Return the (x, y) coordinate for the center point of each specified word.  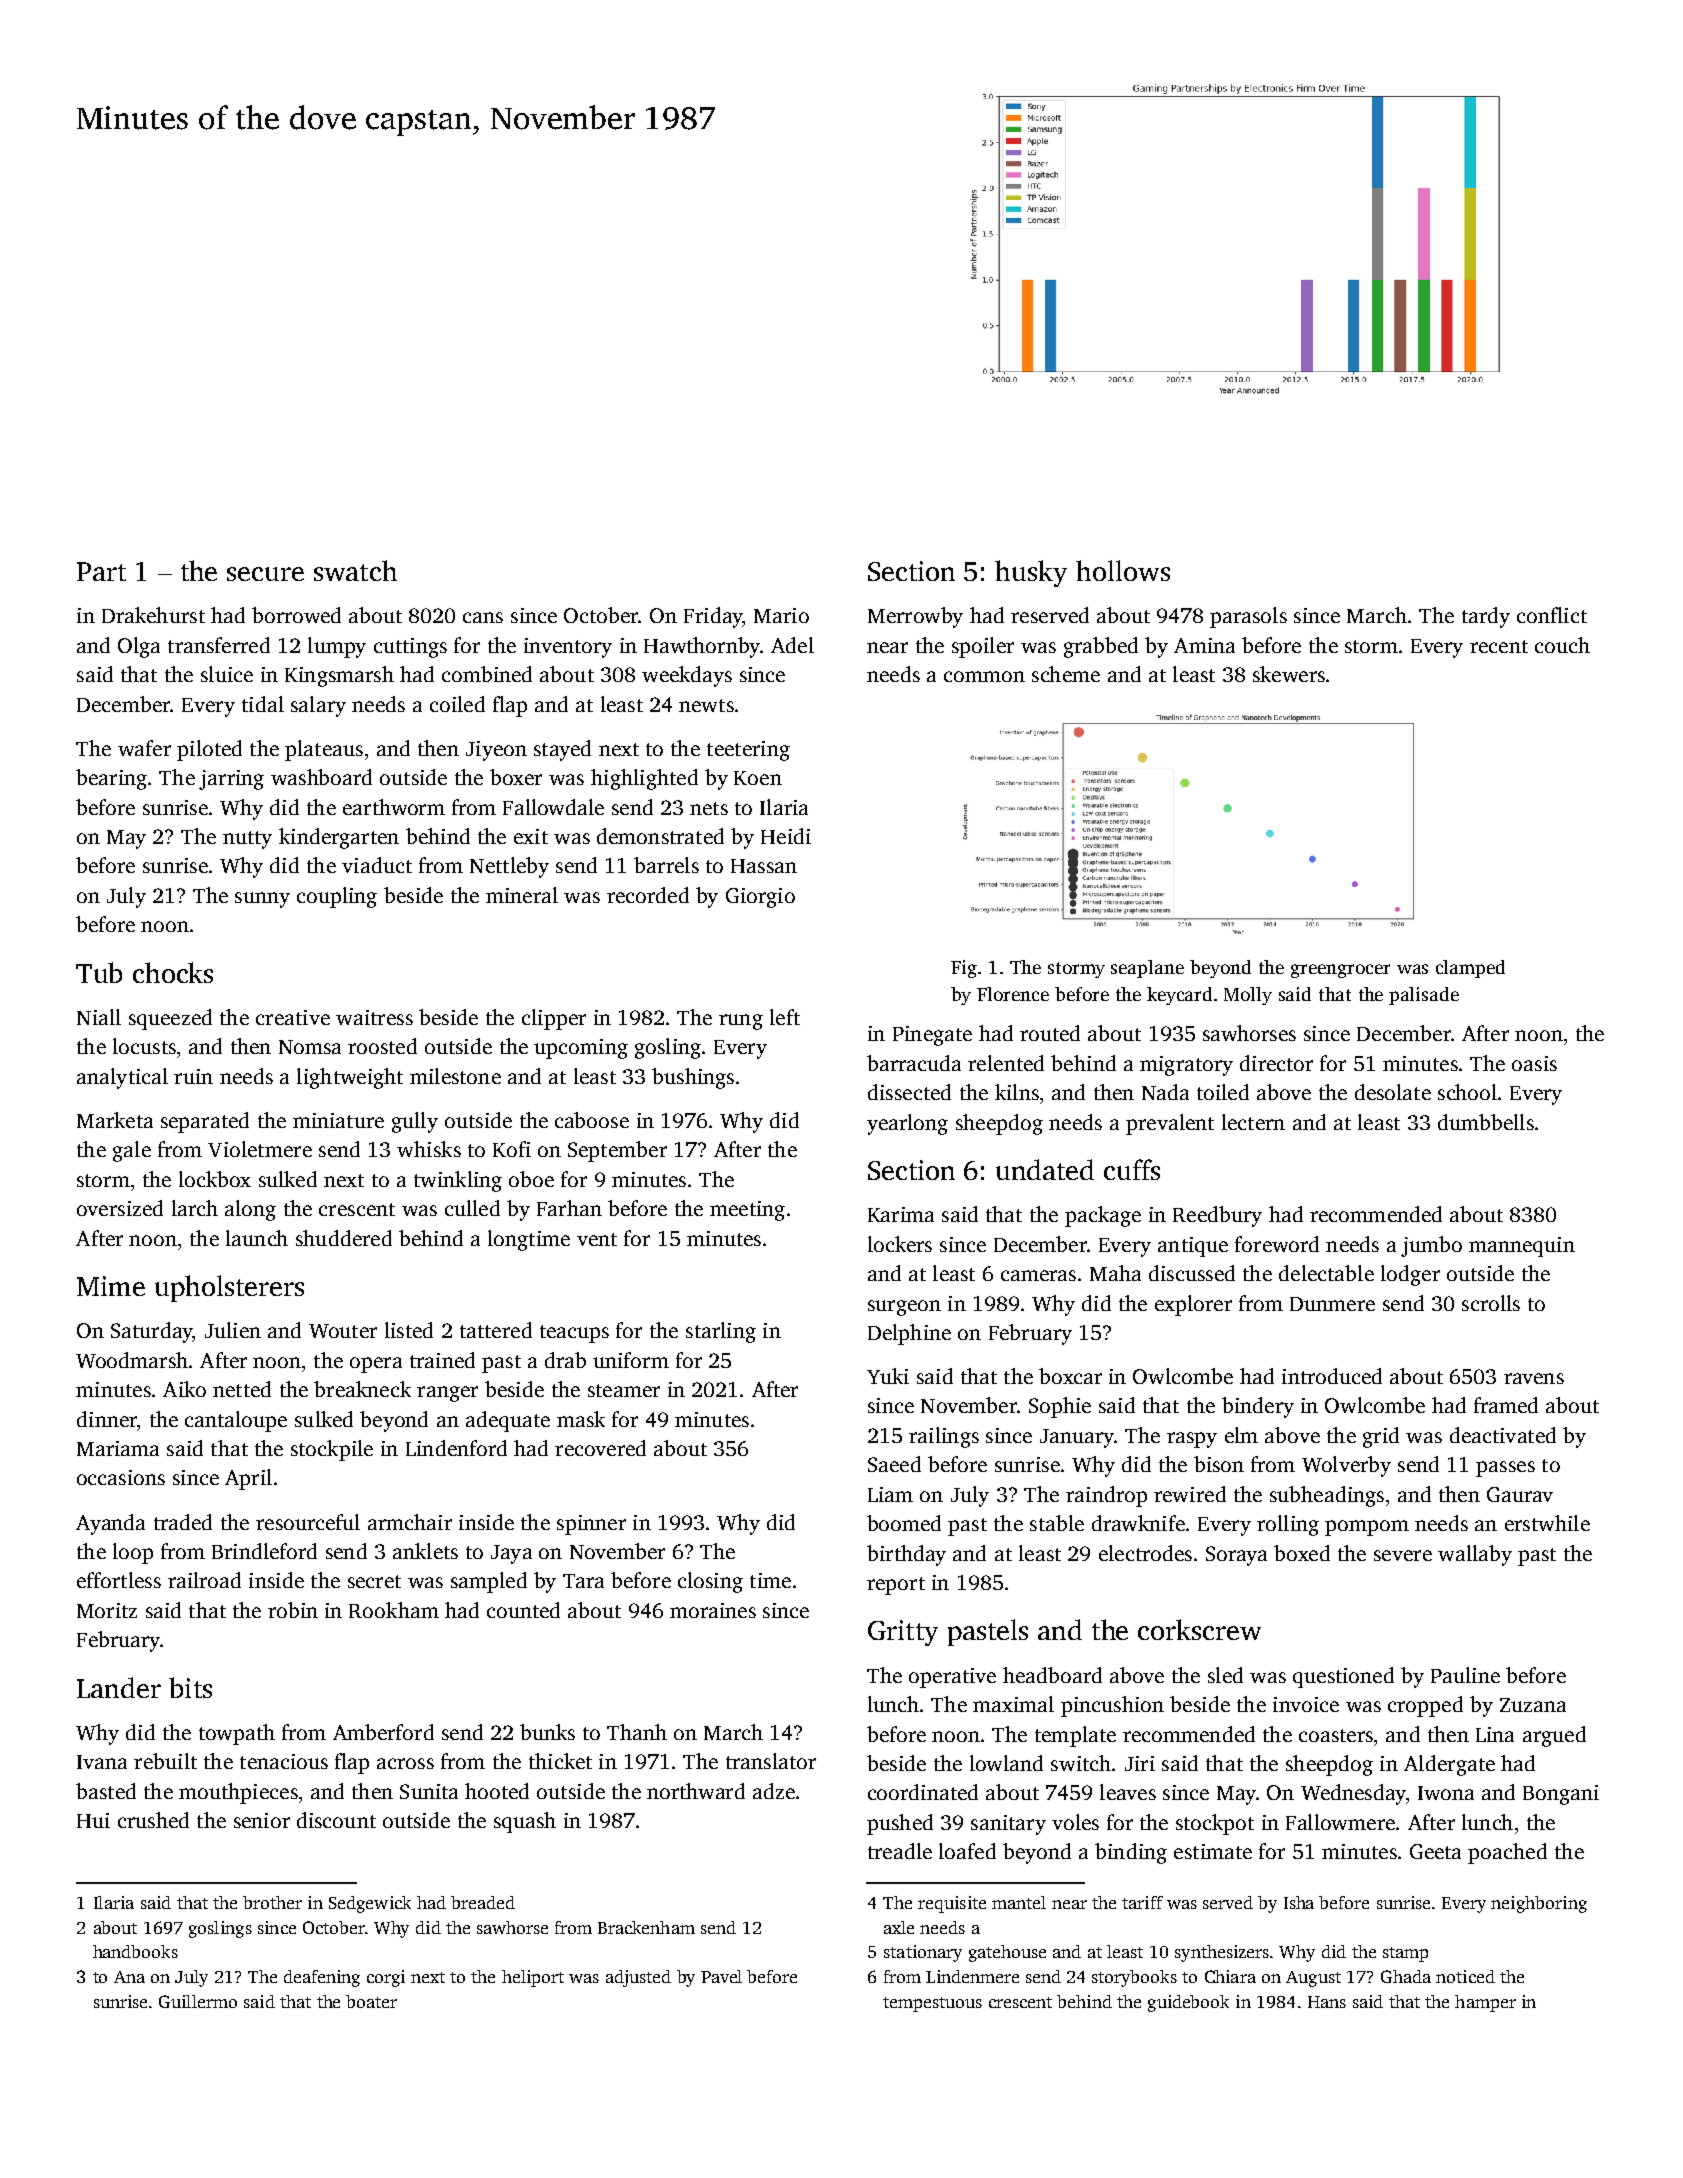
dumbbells (1486, 1122)
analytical (122, 1078)
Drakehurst (153, 615)
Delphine (909, 1334)
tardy (1486, 617)
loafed (967, 1851)
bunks (547, 1732)
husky (1031, 573)
